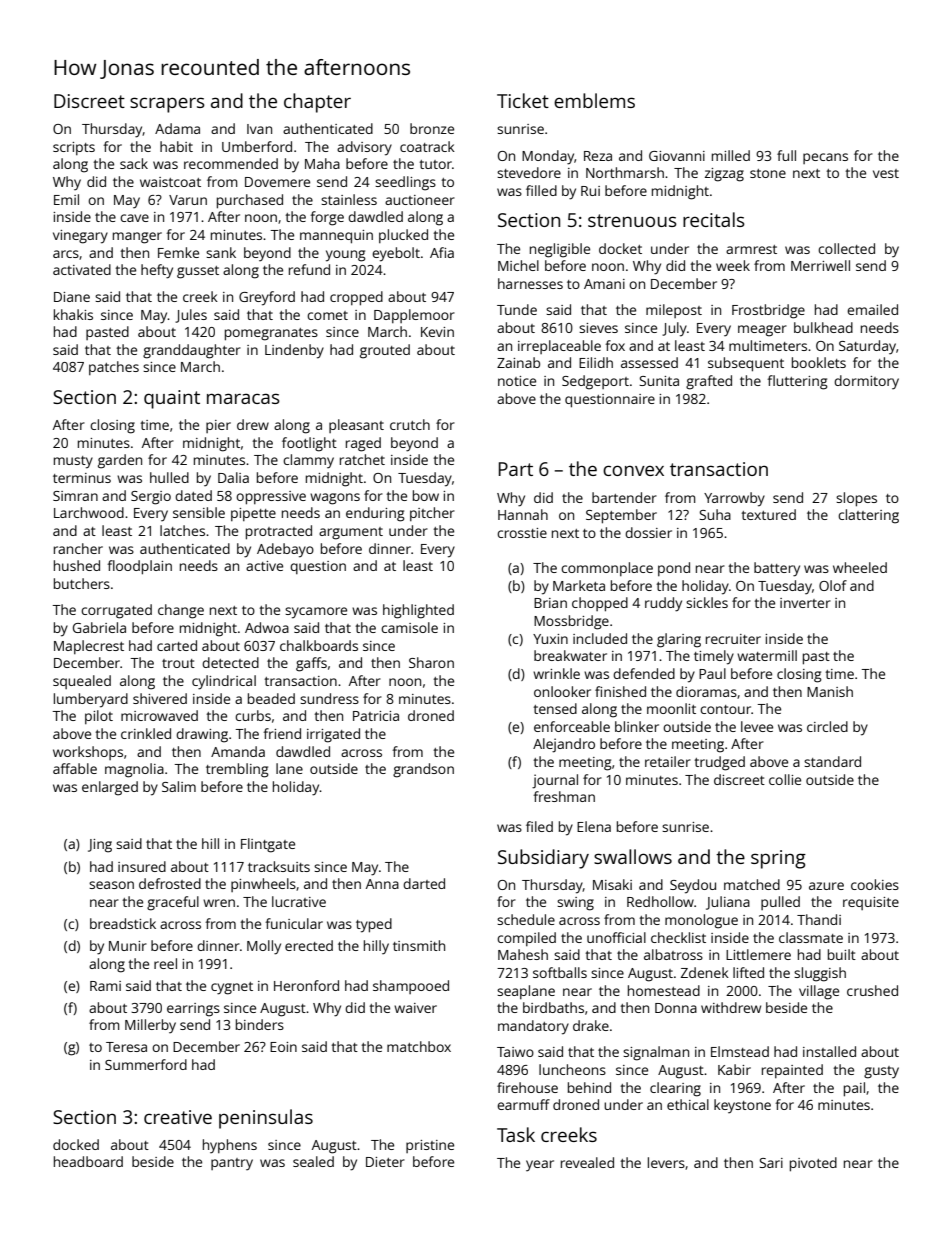  What do you see at coordinates (598, 328) in the image?
I see `sieves` at bounding box center [598, 328].
